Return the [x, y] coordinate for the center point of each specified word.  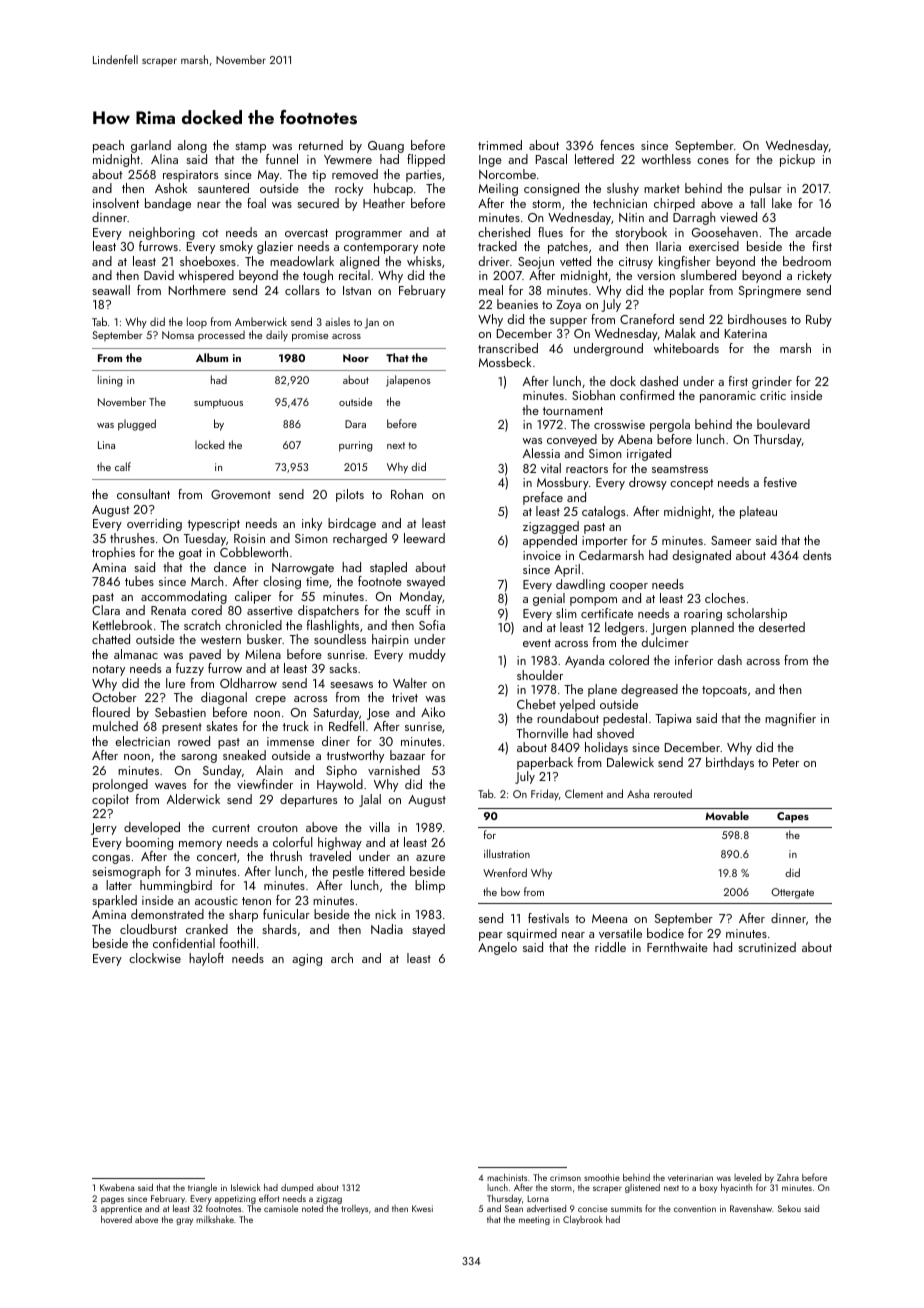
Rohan [407, 494]
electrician [142, 741]
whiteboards [686, 348]
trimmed [500, 145]
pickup [797, 160]
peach [108, 146]
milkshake [215, 1219]
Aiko [433, 712]
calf [123, 466]
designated [702, 556]
